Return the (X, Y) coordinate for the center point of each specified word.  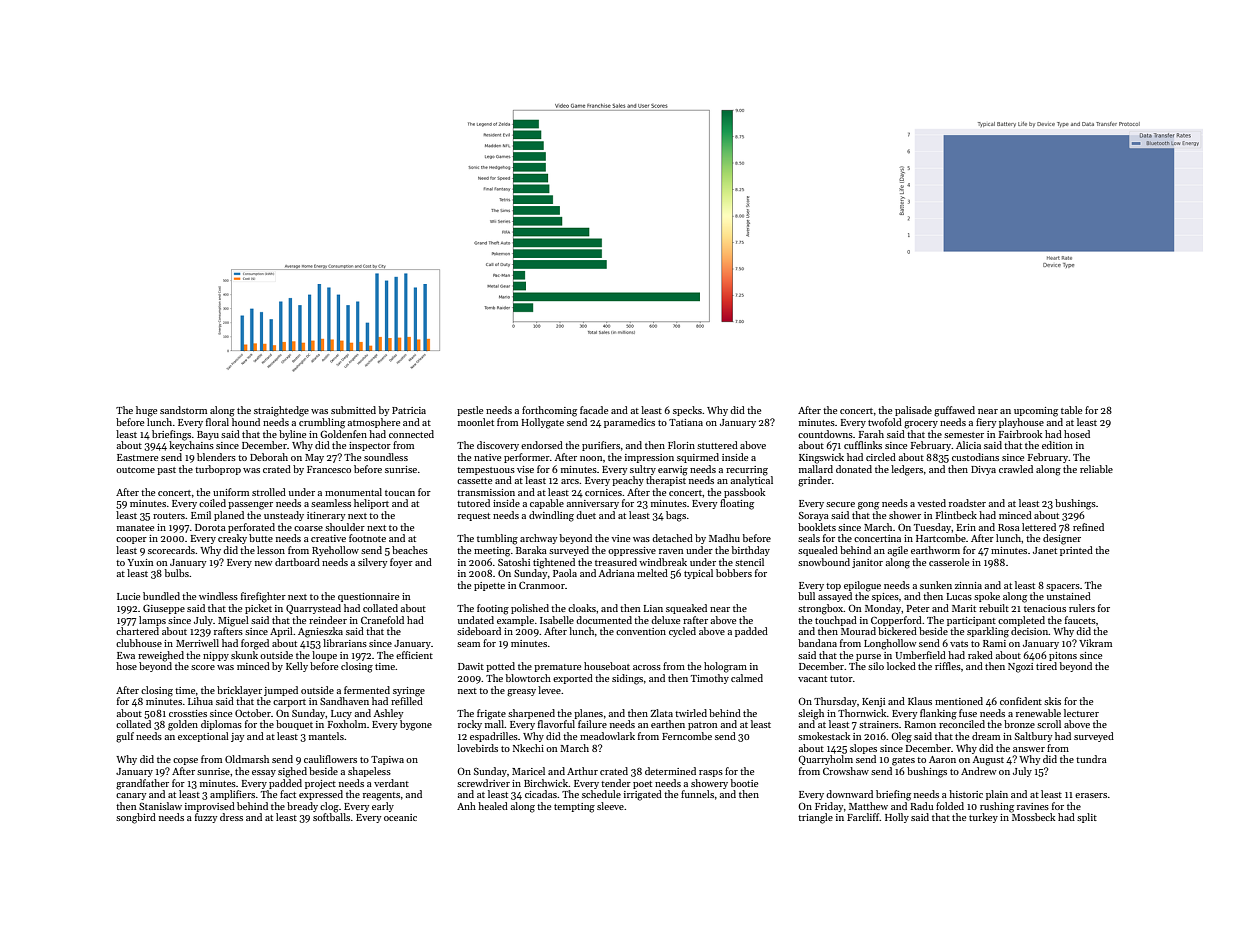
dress (231, 817)
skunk (244, 655)
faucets (1080, 620)
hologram (725, 667)
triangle (815, 818)
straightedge (281, 411)
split (1087, 818)
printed (1076, 551)
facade (594, 410)
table (1071, 410)
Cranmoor (542, 585)
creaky (232, 539)
